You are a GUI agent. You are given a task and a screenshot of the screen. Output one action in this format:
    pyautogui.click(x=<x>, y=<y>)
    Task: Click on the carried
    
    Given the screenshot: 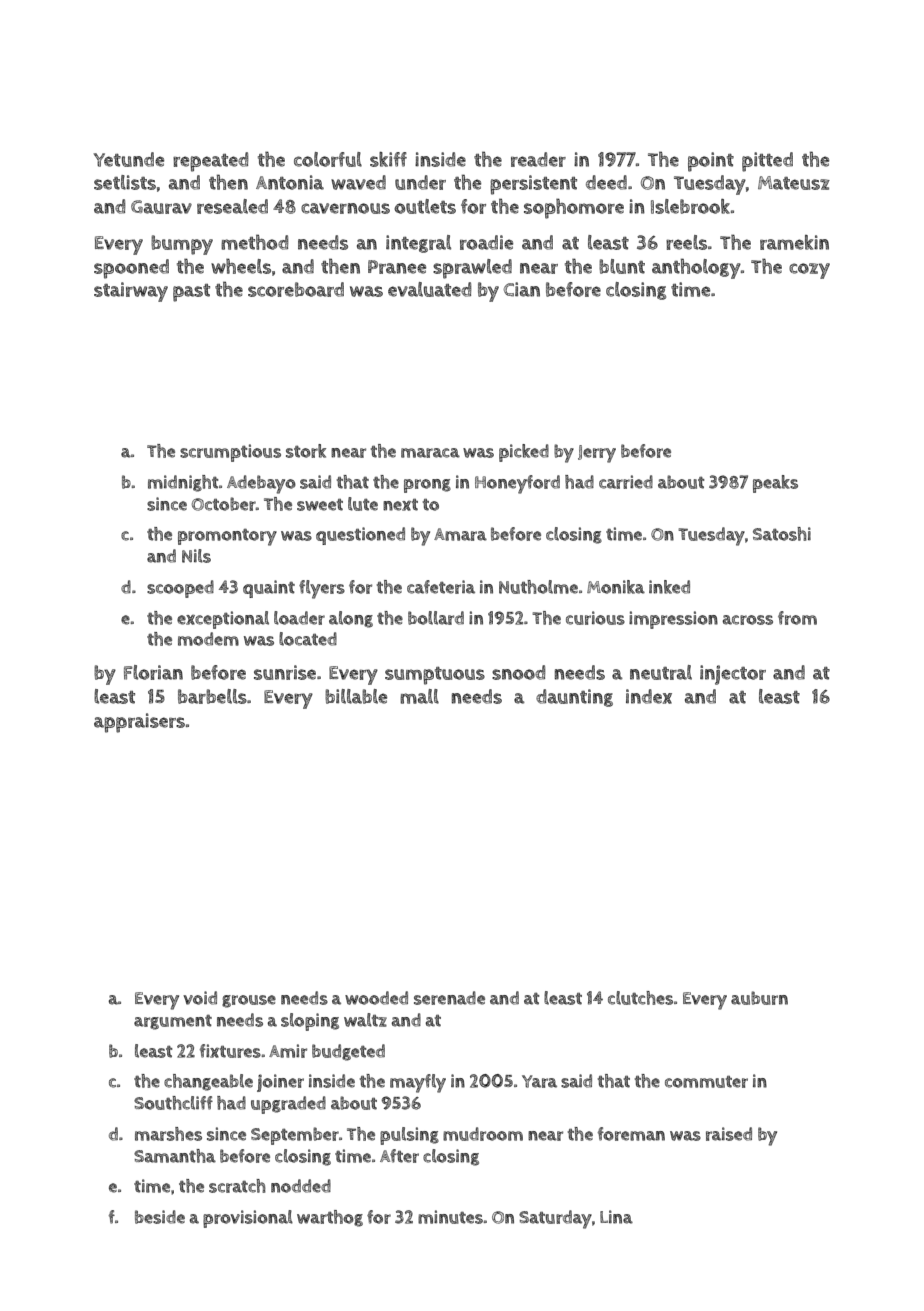 What is the action you would take?
    pyautogui.click(x=626, y=482)
